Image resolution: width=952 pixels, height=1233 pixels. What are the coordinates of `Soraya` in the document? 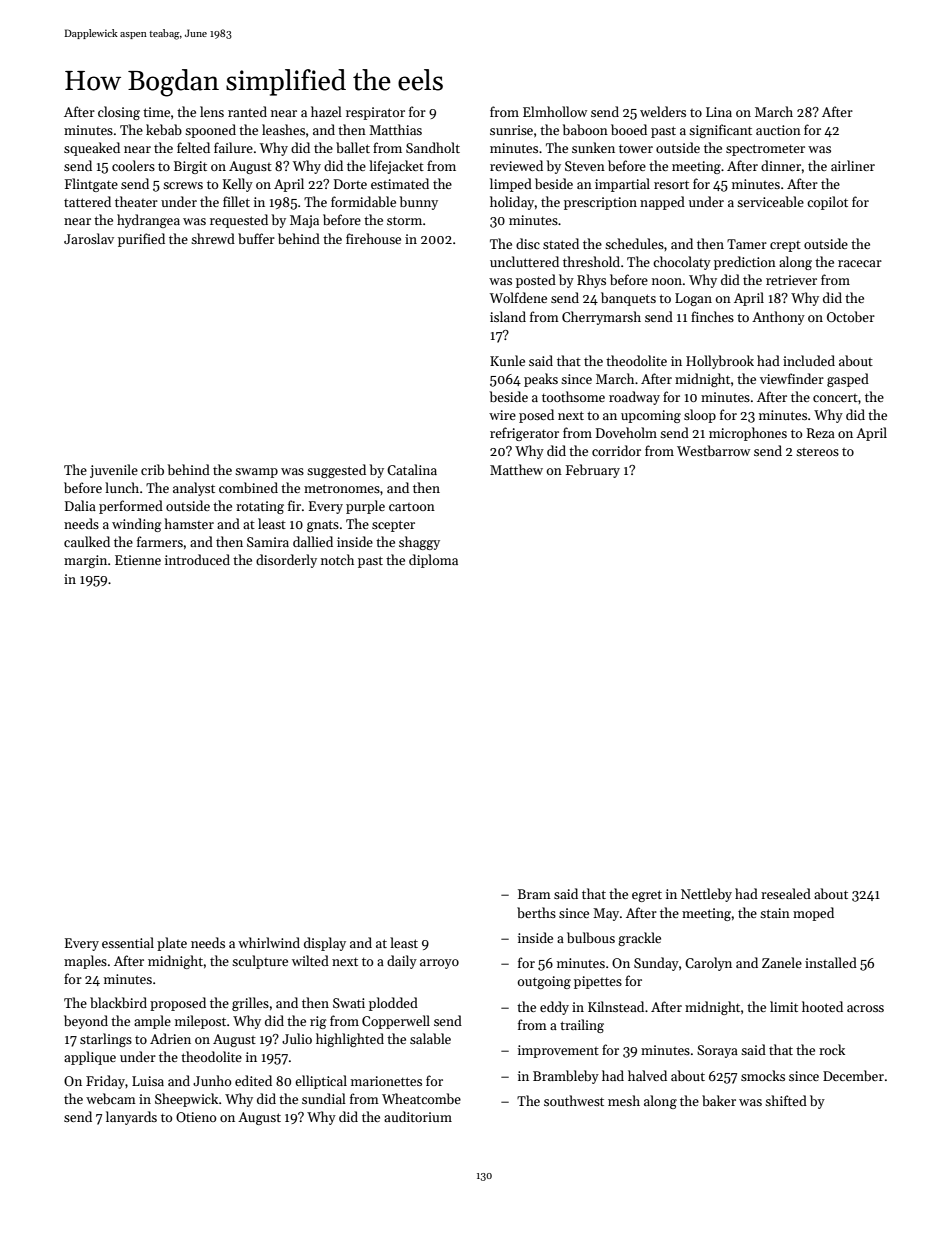 It's located at (717, 1051).
